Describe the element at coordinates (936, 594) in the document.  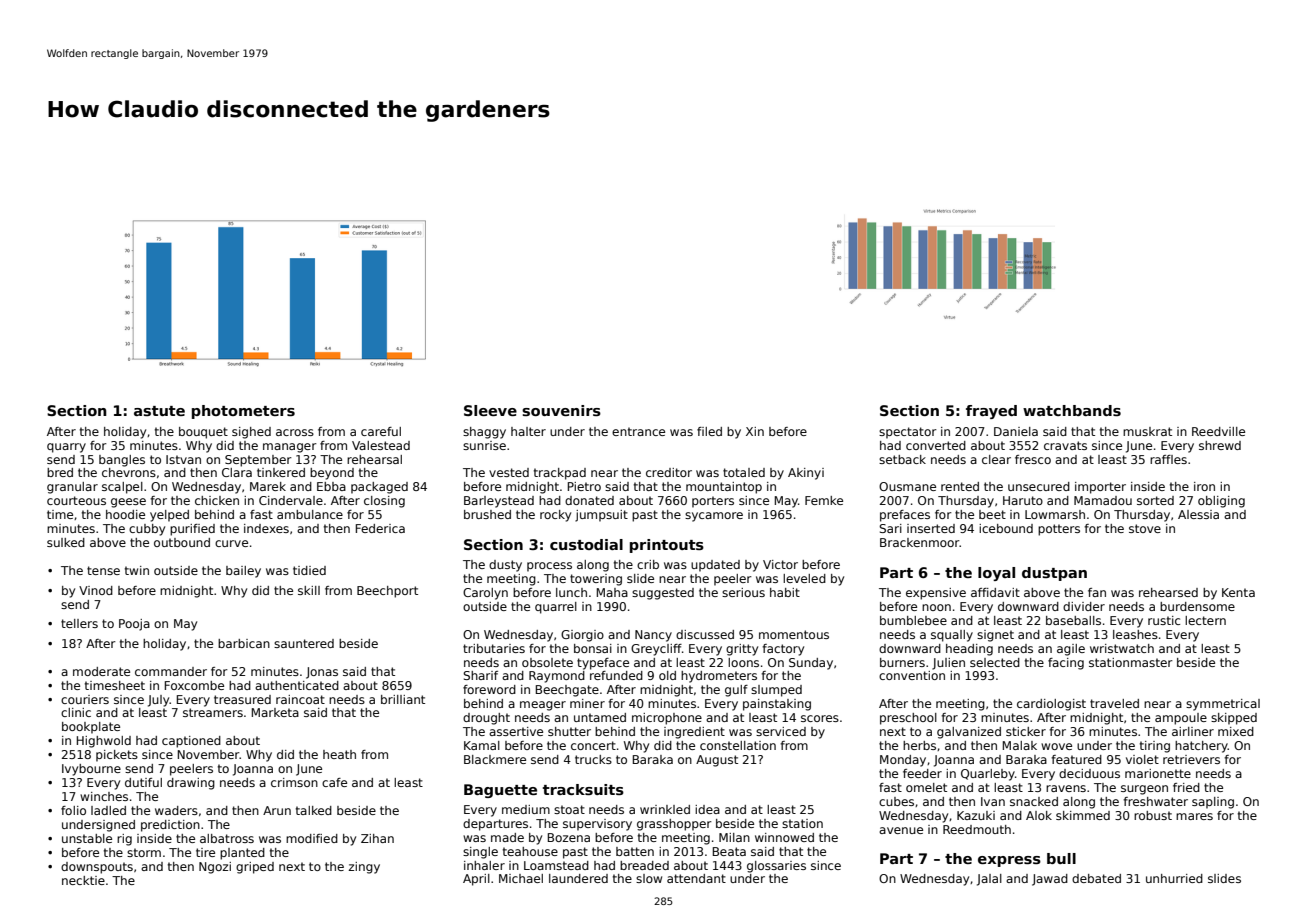
I see `expensive` at that location.
